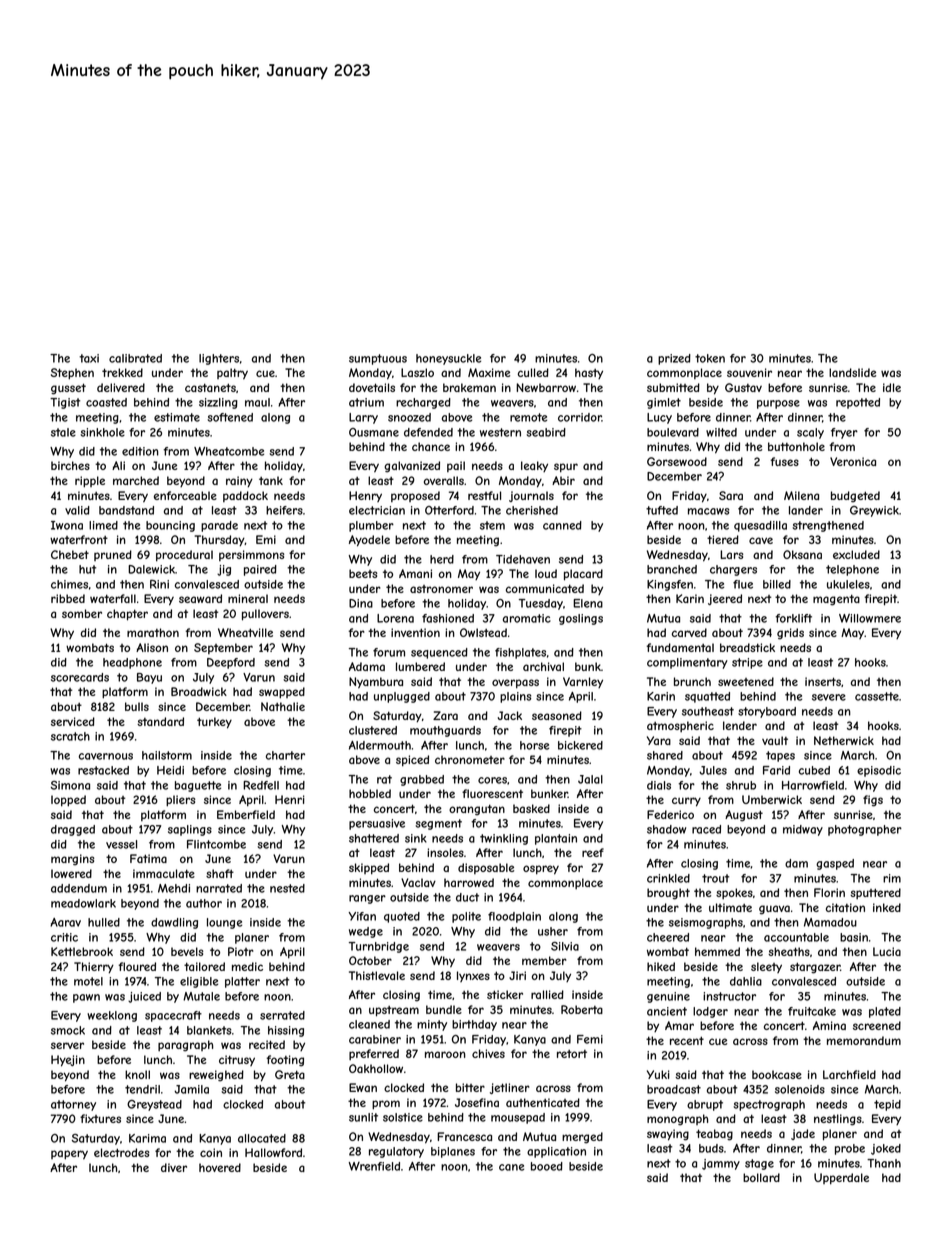 The height and width of the screenshot is (1233, 952). What do you see at coordinates (841, 1178) in the screenshot?
I see `Upperdale` at bounding box center [841, 1178].
